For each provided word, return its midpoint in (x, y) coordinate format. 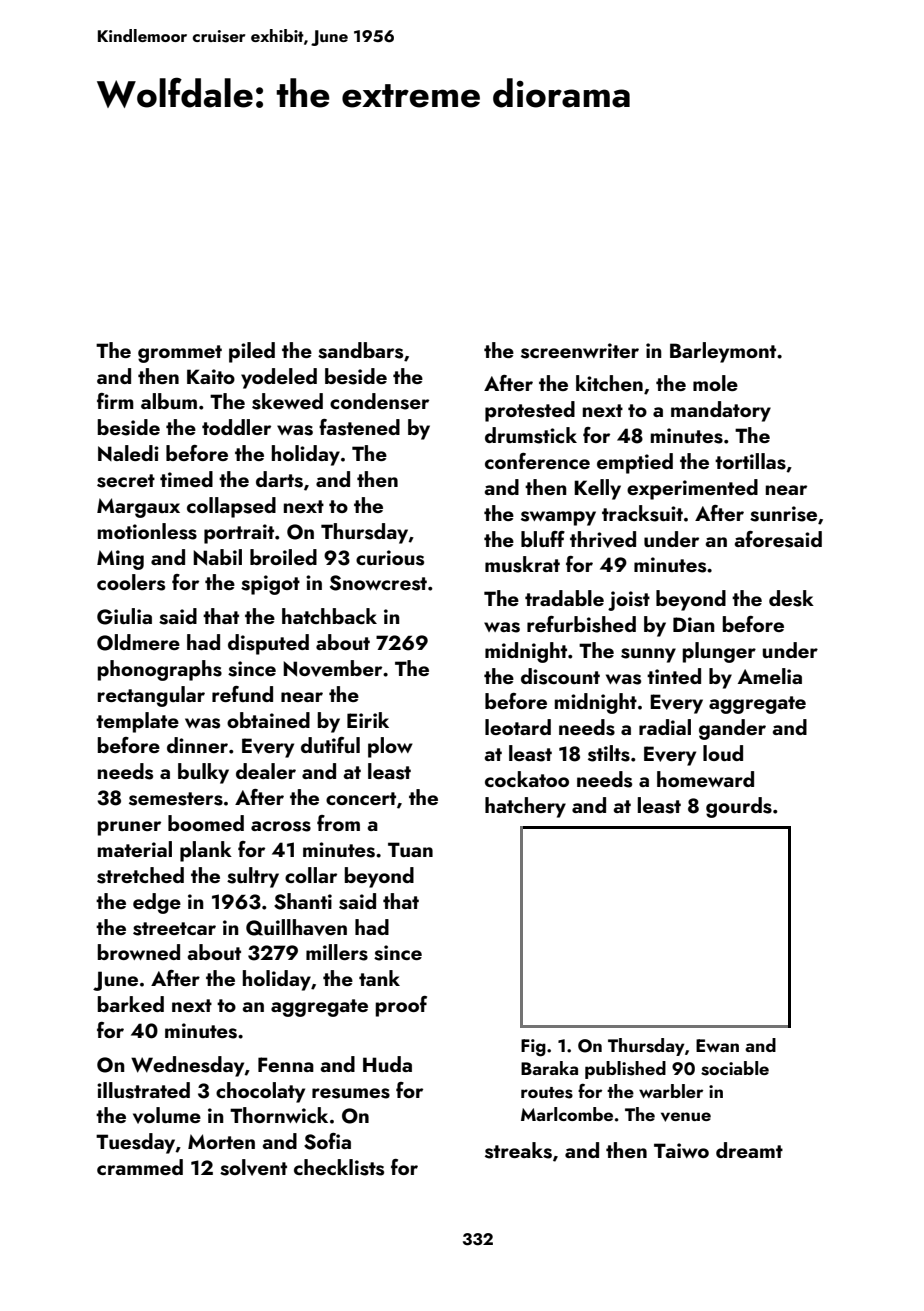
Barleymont (723, 352)
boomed (206, 823)
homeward (705, 779)
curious (390, 558)
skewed (287, 401)
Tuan (410, 849)
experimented (692, 489)
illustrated (143, 1090)
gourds (739, 807)
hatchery (525, 807)
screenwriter (580, 351)
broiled (283, 557)
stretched (140, 875)
